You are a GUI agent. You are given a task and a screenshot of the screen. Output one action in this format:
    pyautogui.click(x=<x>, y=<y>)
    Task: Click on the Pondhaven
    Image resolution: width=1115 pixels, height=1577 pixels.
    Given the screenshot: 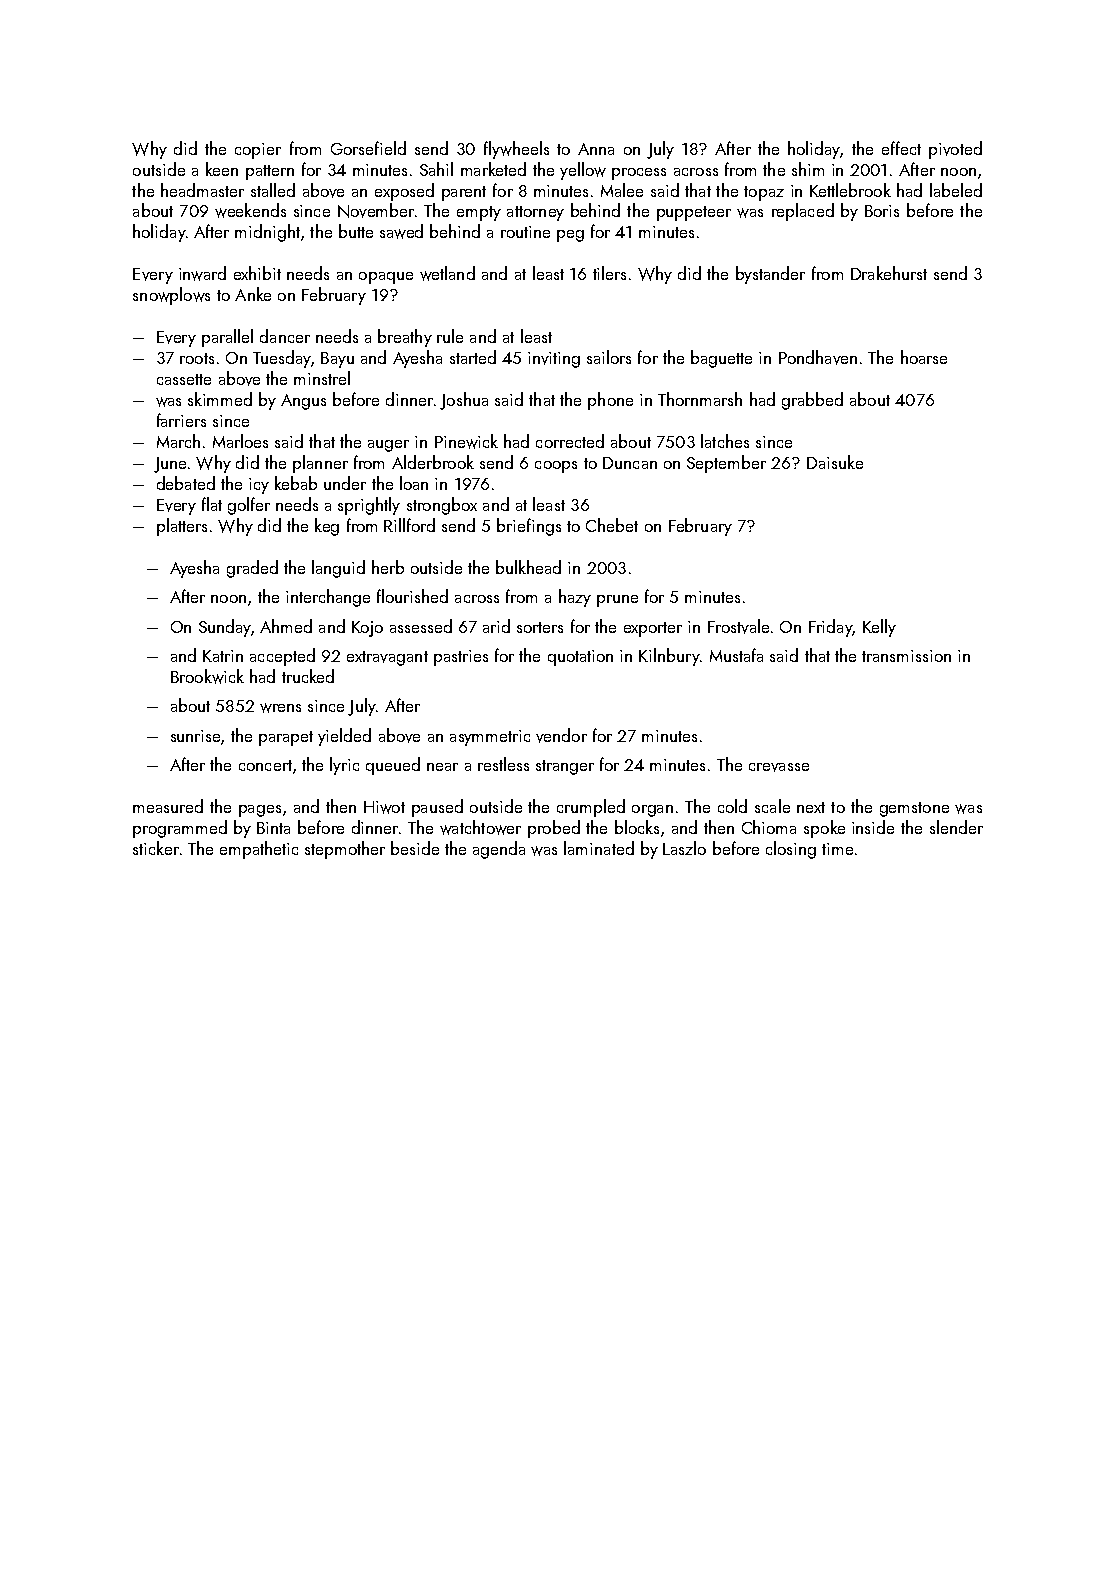 What is the action you would take?
    pyautogui.click(x=818, y=357)
